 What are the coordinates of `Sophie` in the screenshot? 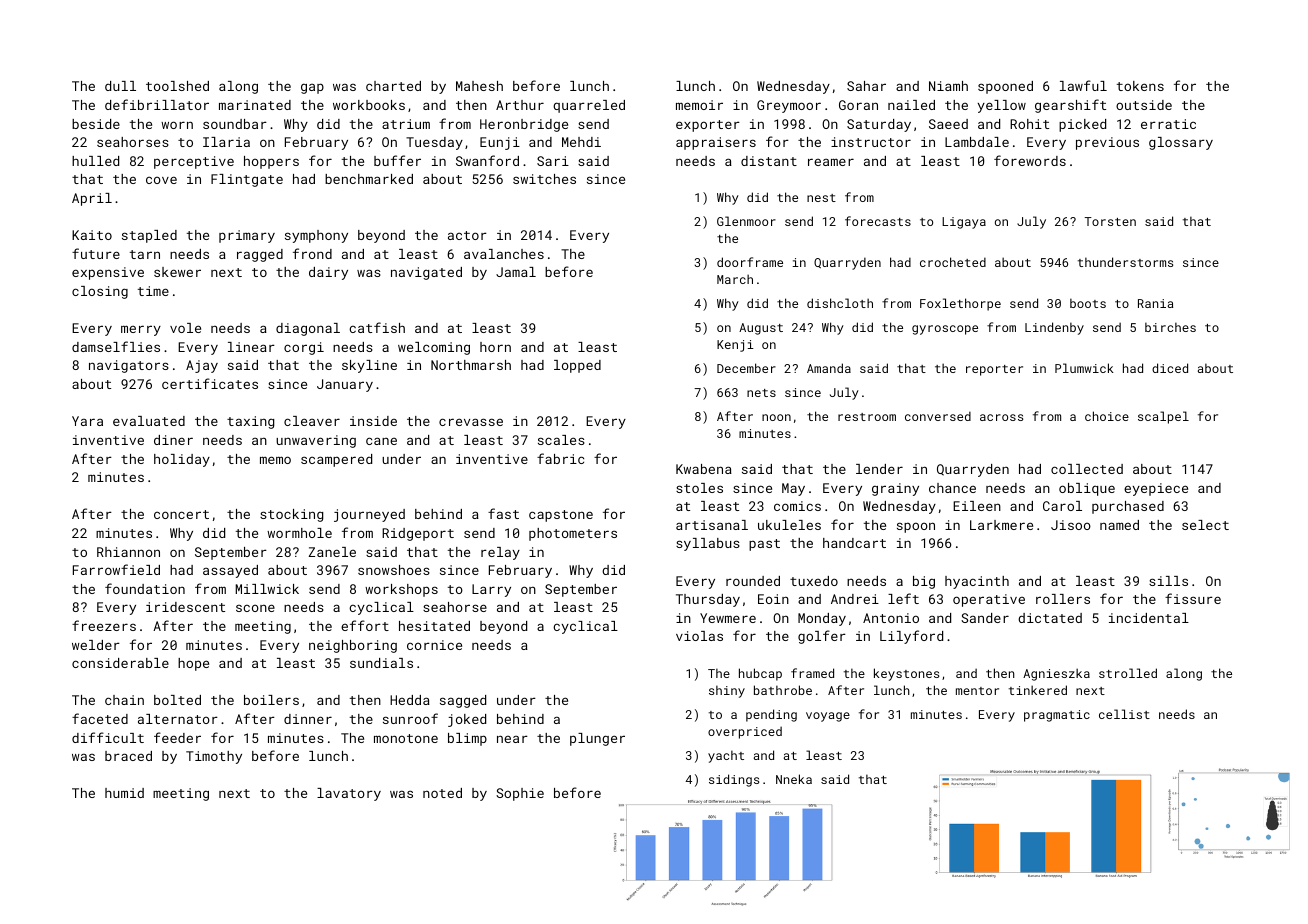 It's located at (520, 794).
